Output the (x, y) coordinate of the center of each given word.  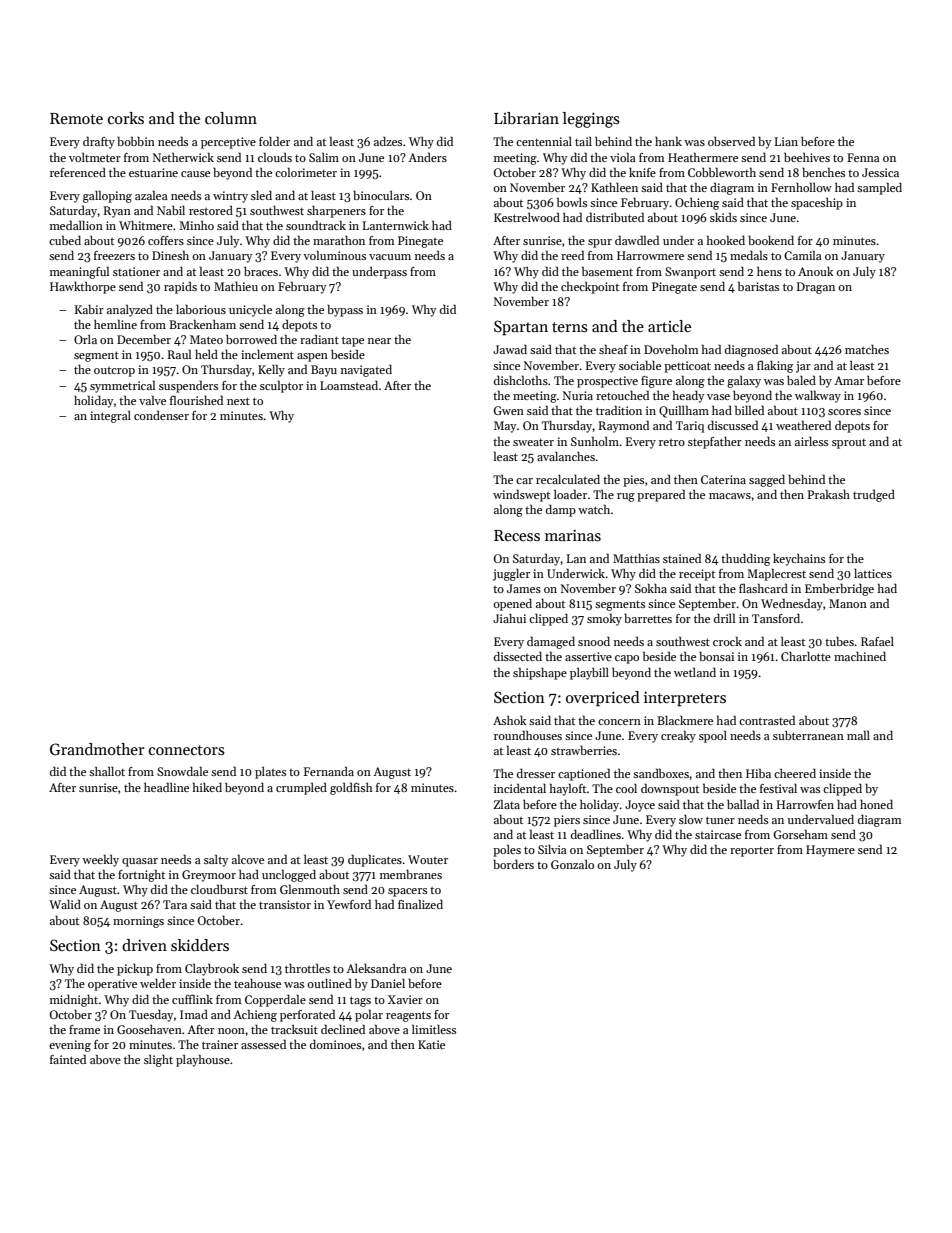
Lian (786, 141)
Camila (803, 255)
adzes (388, 141)
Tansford (776, 618)
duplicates (375, 860)
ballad (743, 804)
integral (110, 416)
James (524, 588)
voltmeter (95, 157)
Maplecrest (776, 574)
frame (84, 1029)
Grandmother (97, 749)
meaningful (79, 272)
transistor (285, 904)
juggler (511, 575)
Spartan (521, 327)
